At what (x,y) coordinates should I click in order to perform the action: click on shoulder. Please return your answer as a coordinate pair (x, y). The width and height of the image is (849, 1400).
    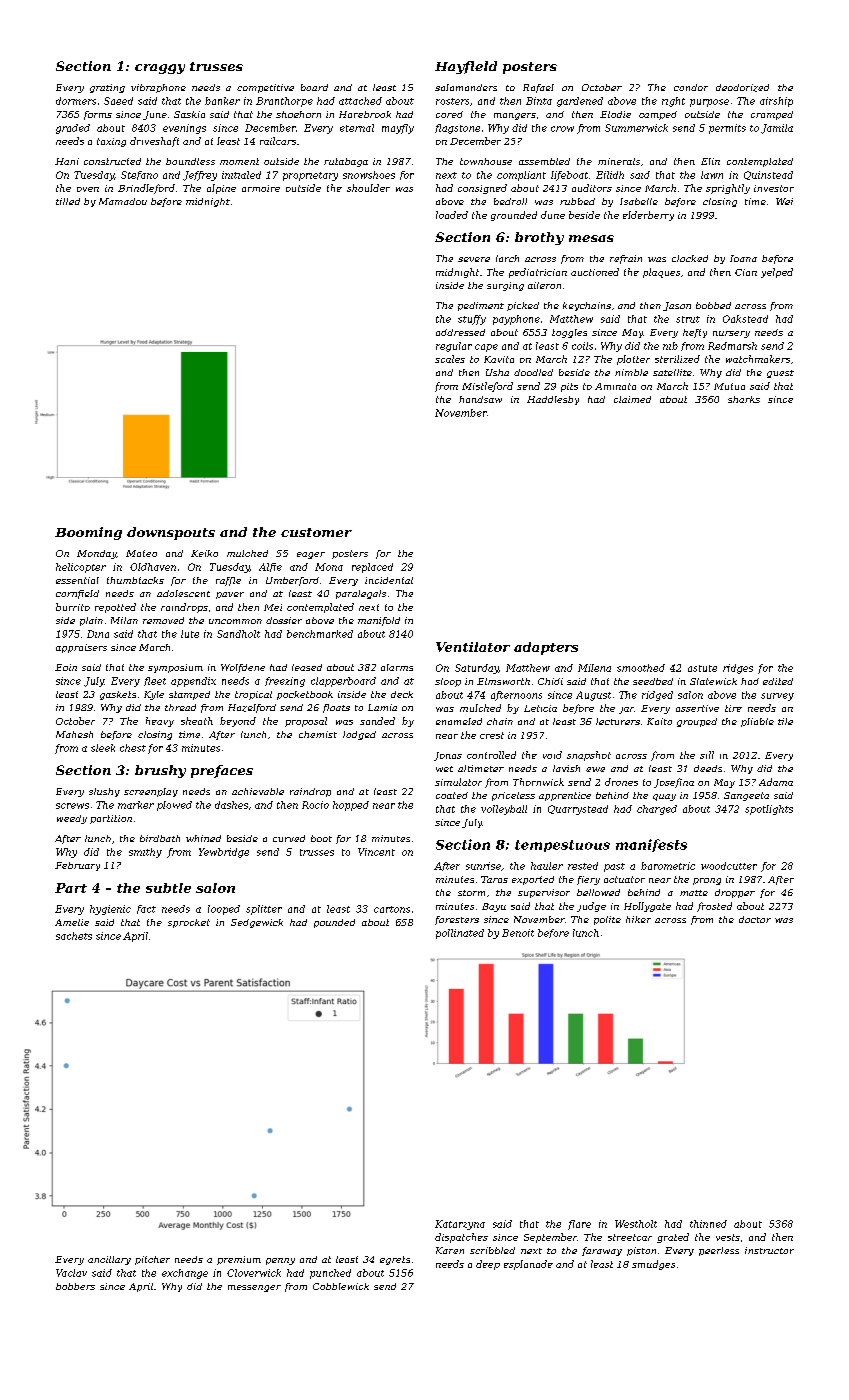
    Looking at the image, I should click on (368, 188).
